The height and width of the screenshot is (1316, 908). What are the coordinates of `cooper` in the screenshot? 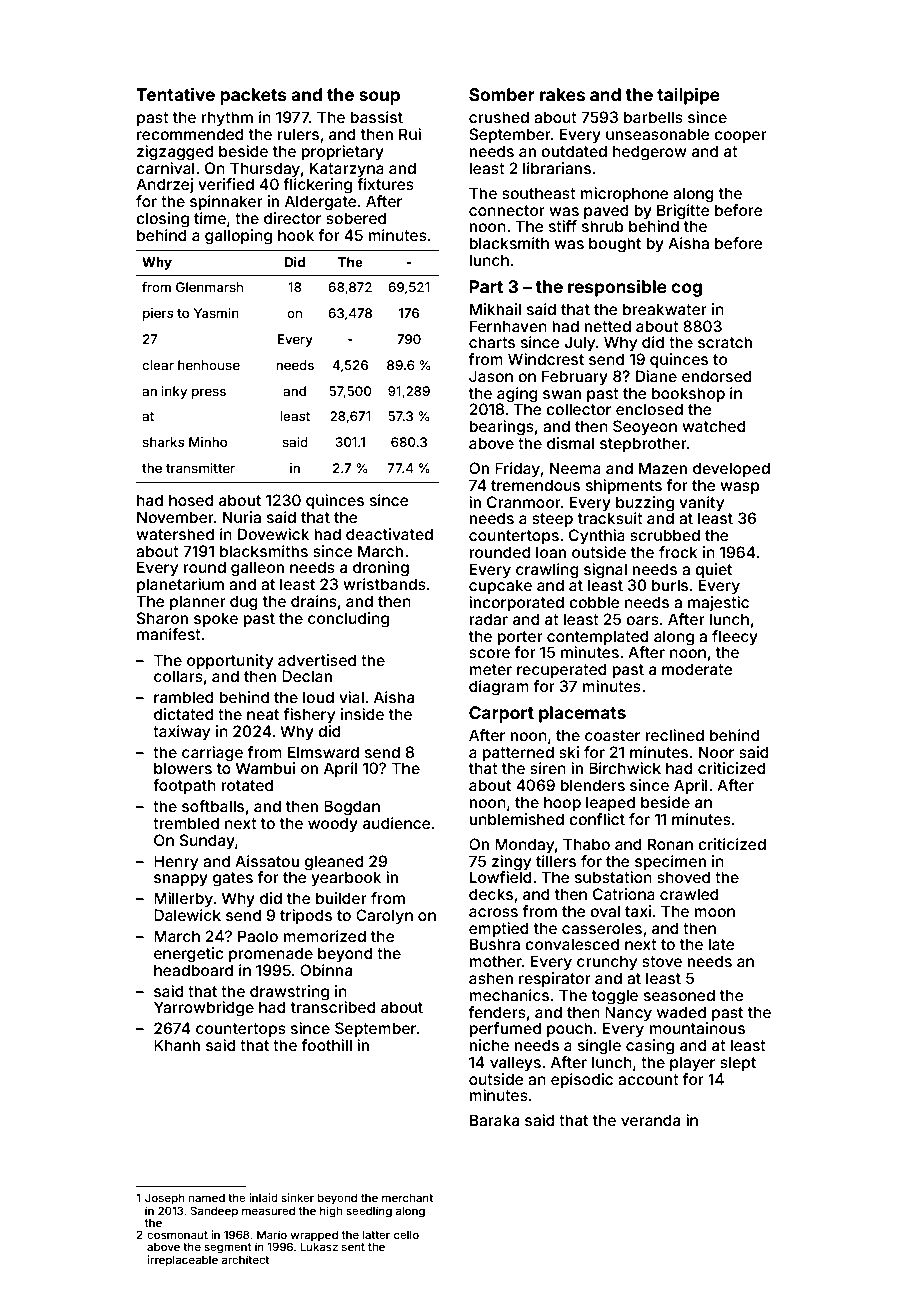 It's located at (740, 137).
